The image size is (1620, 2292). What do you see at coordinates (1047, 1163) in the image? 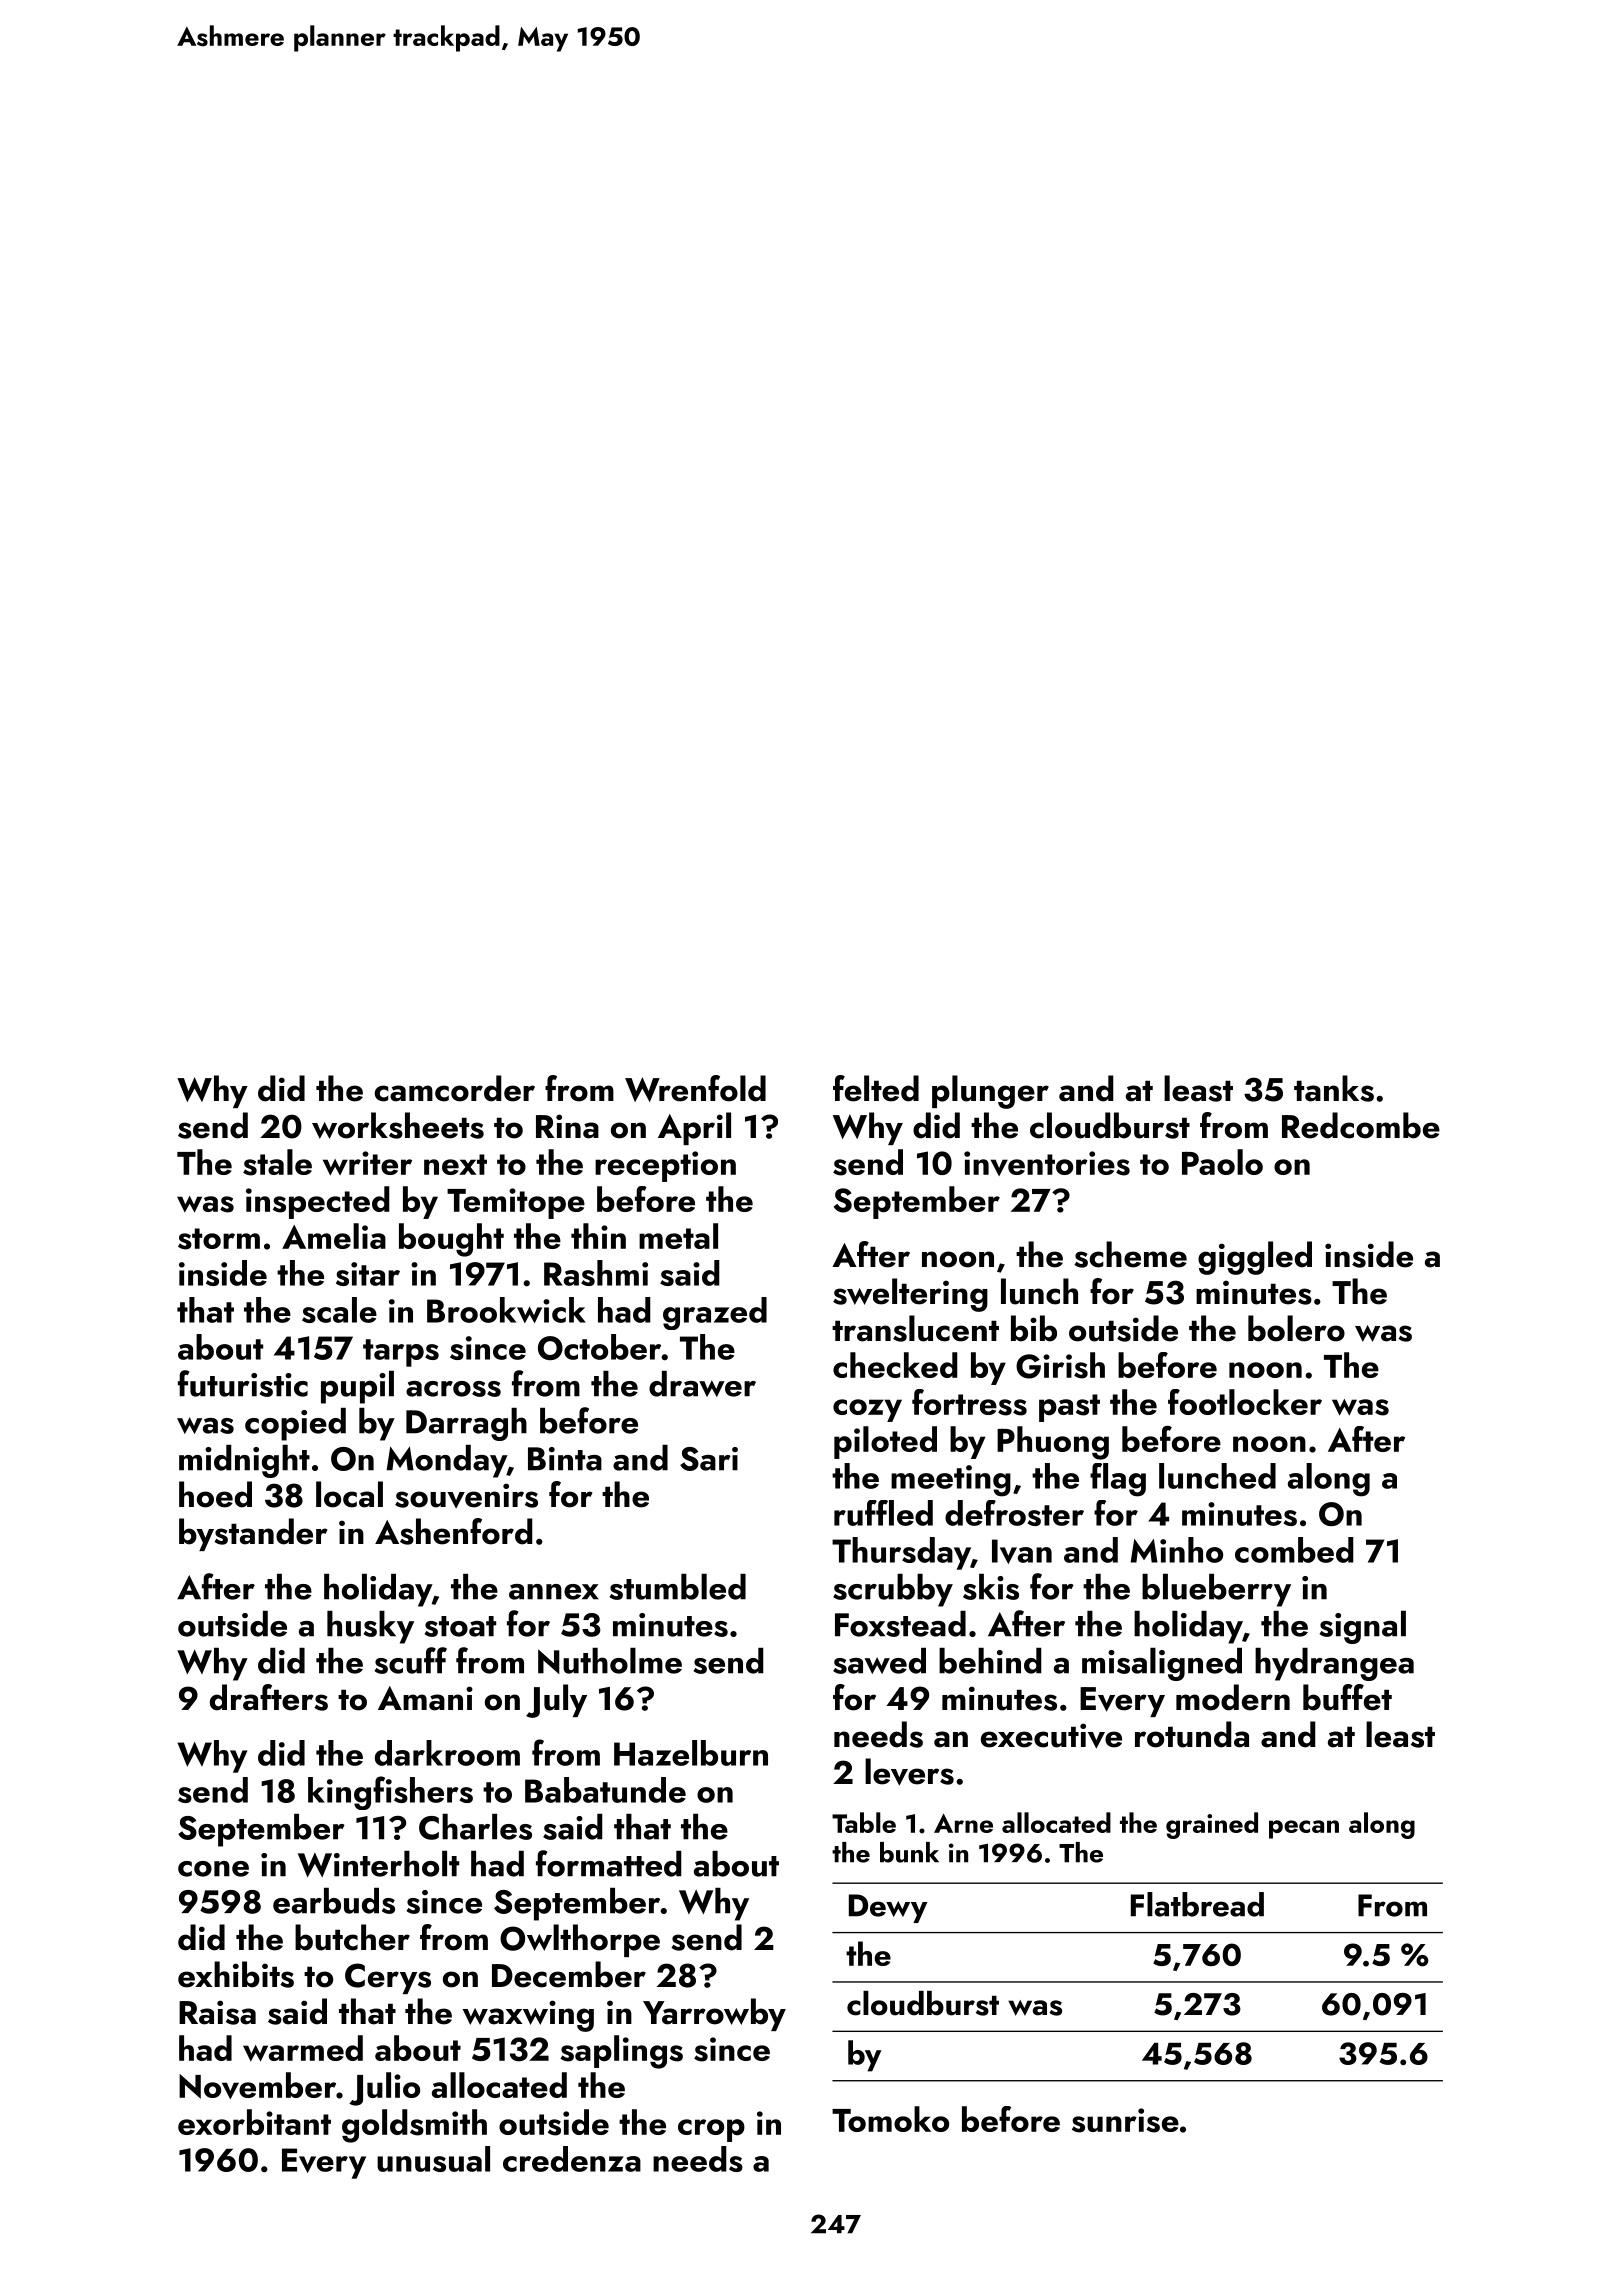
I see `inventories` at bounding box center [1047, 1163].
